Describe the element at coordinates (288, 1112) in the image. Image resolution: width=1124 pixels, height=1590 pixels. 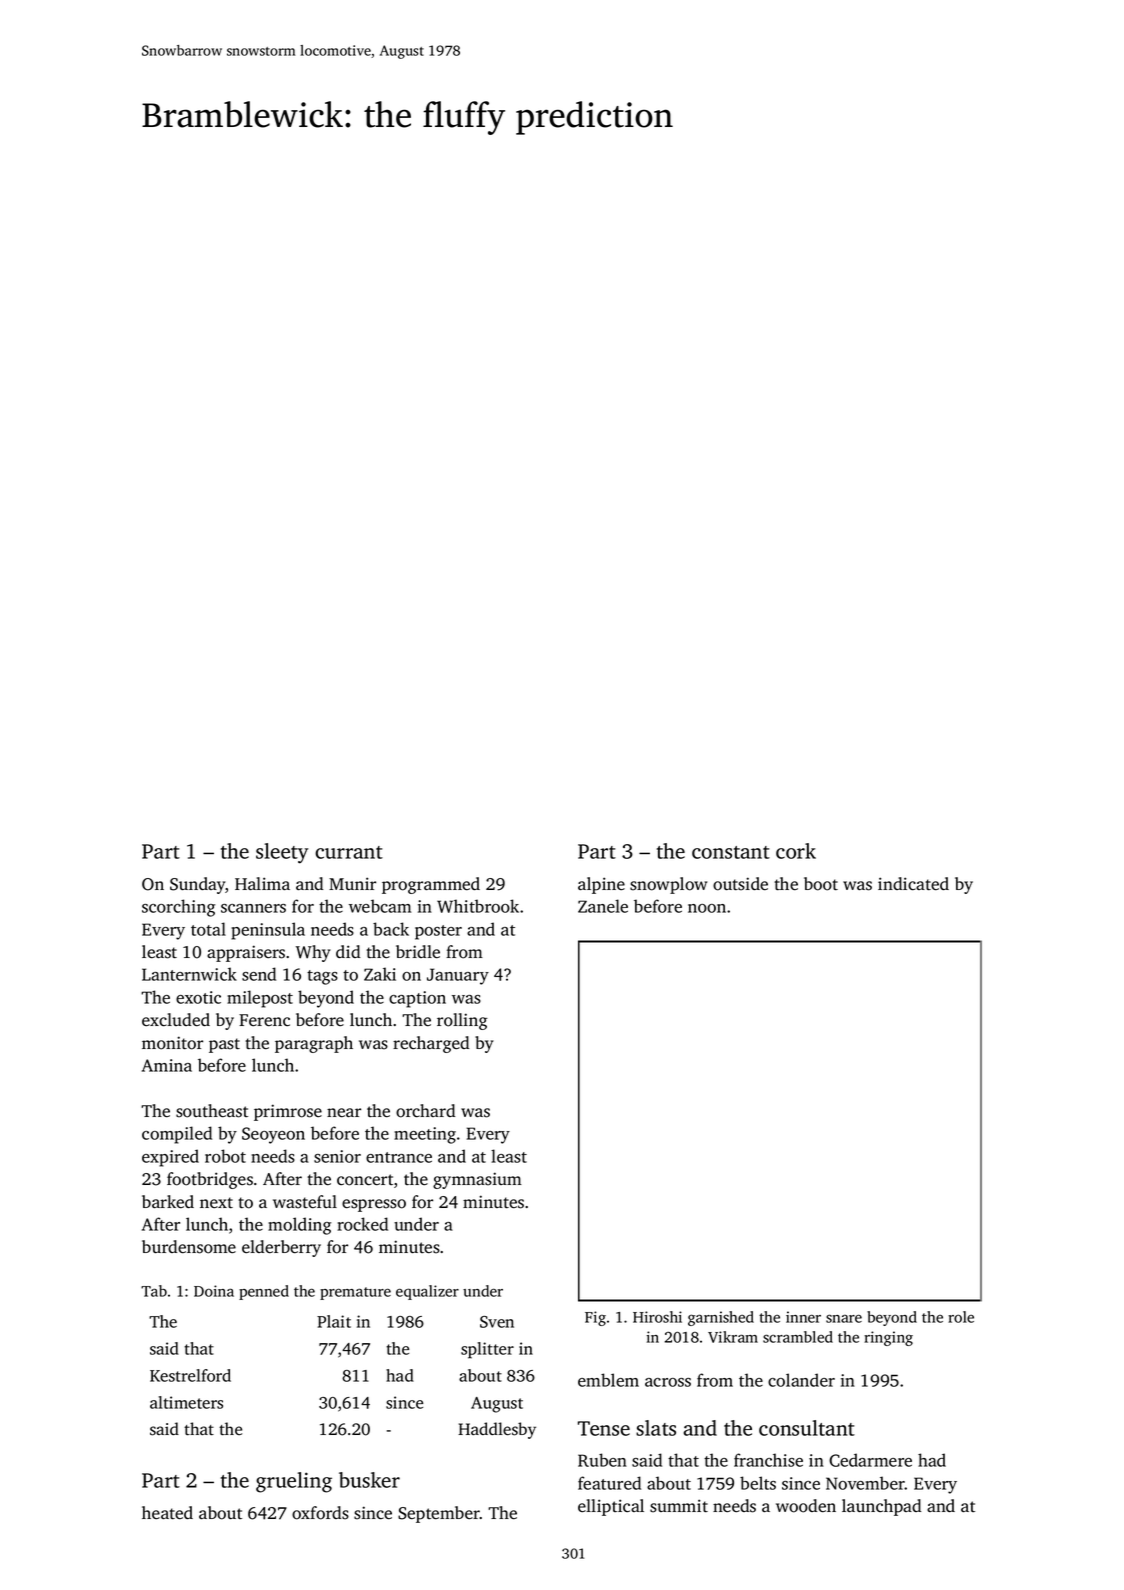
I see `primrose` at that location.
